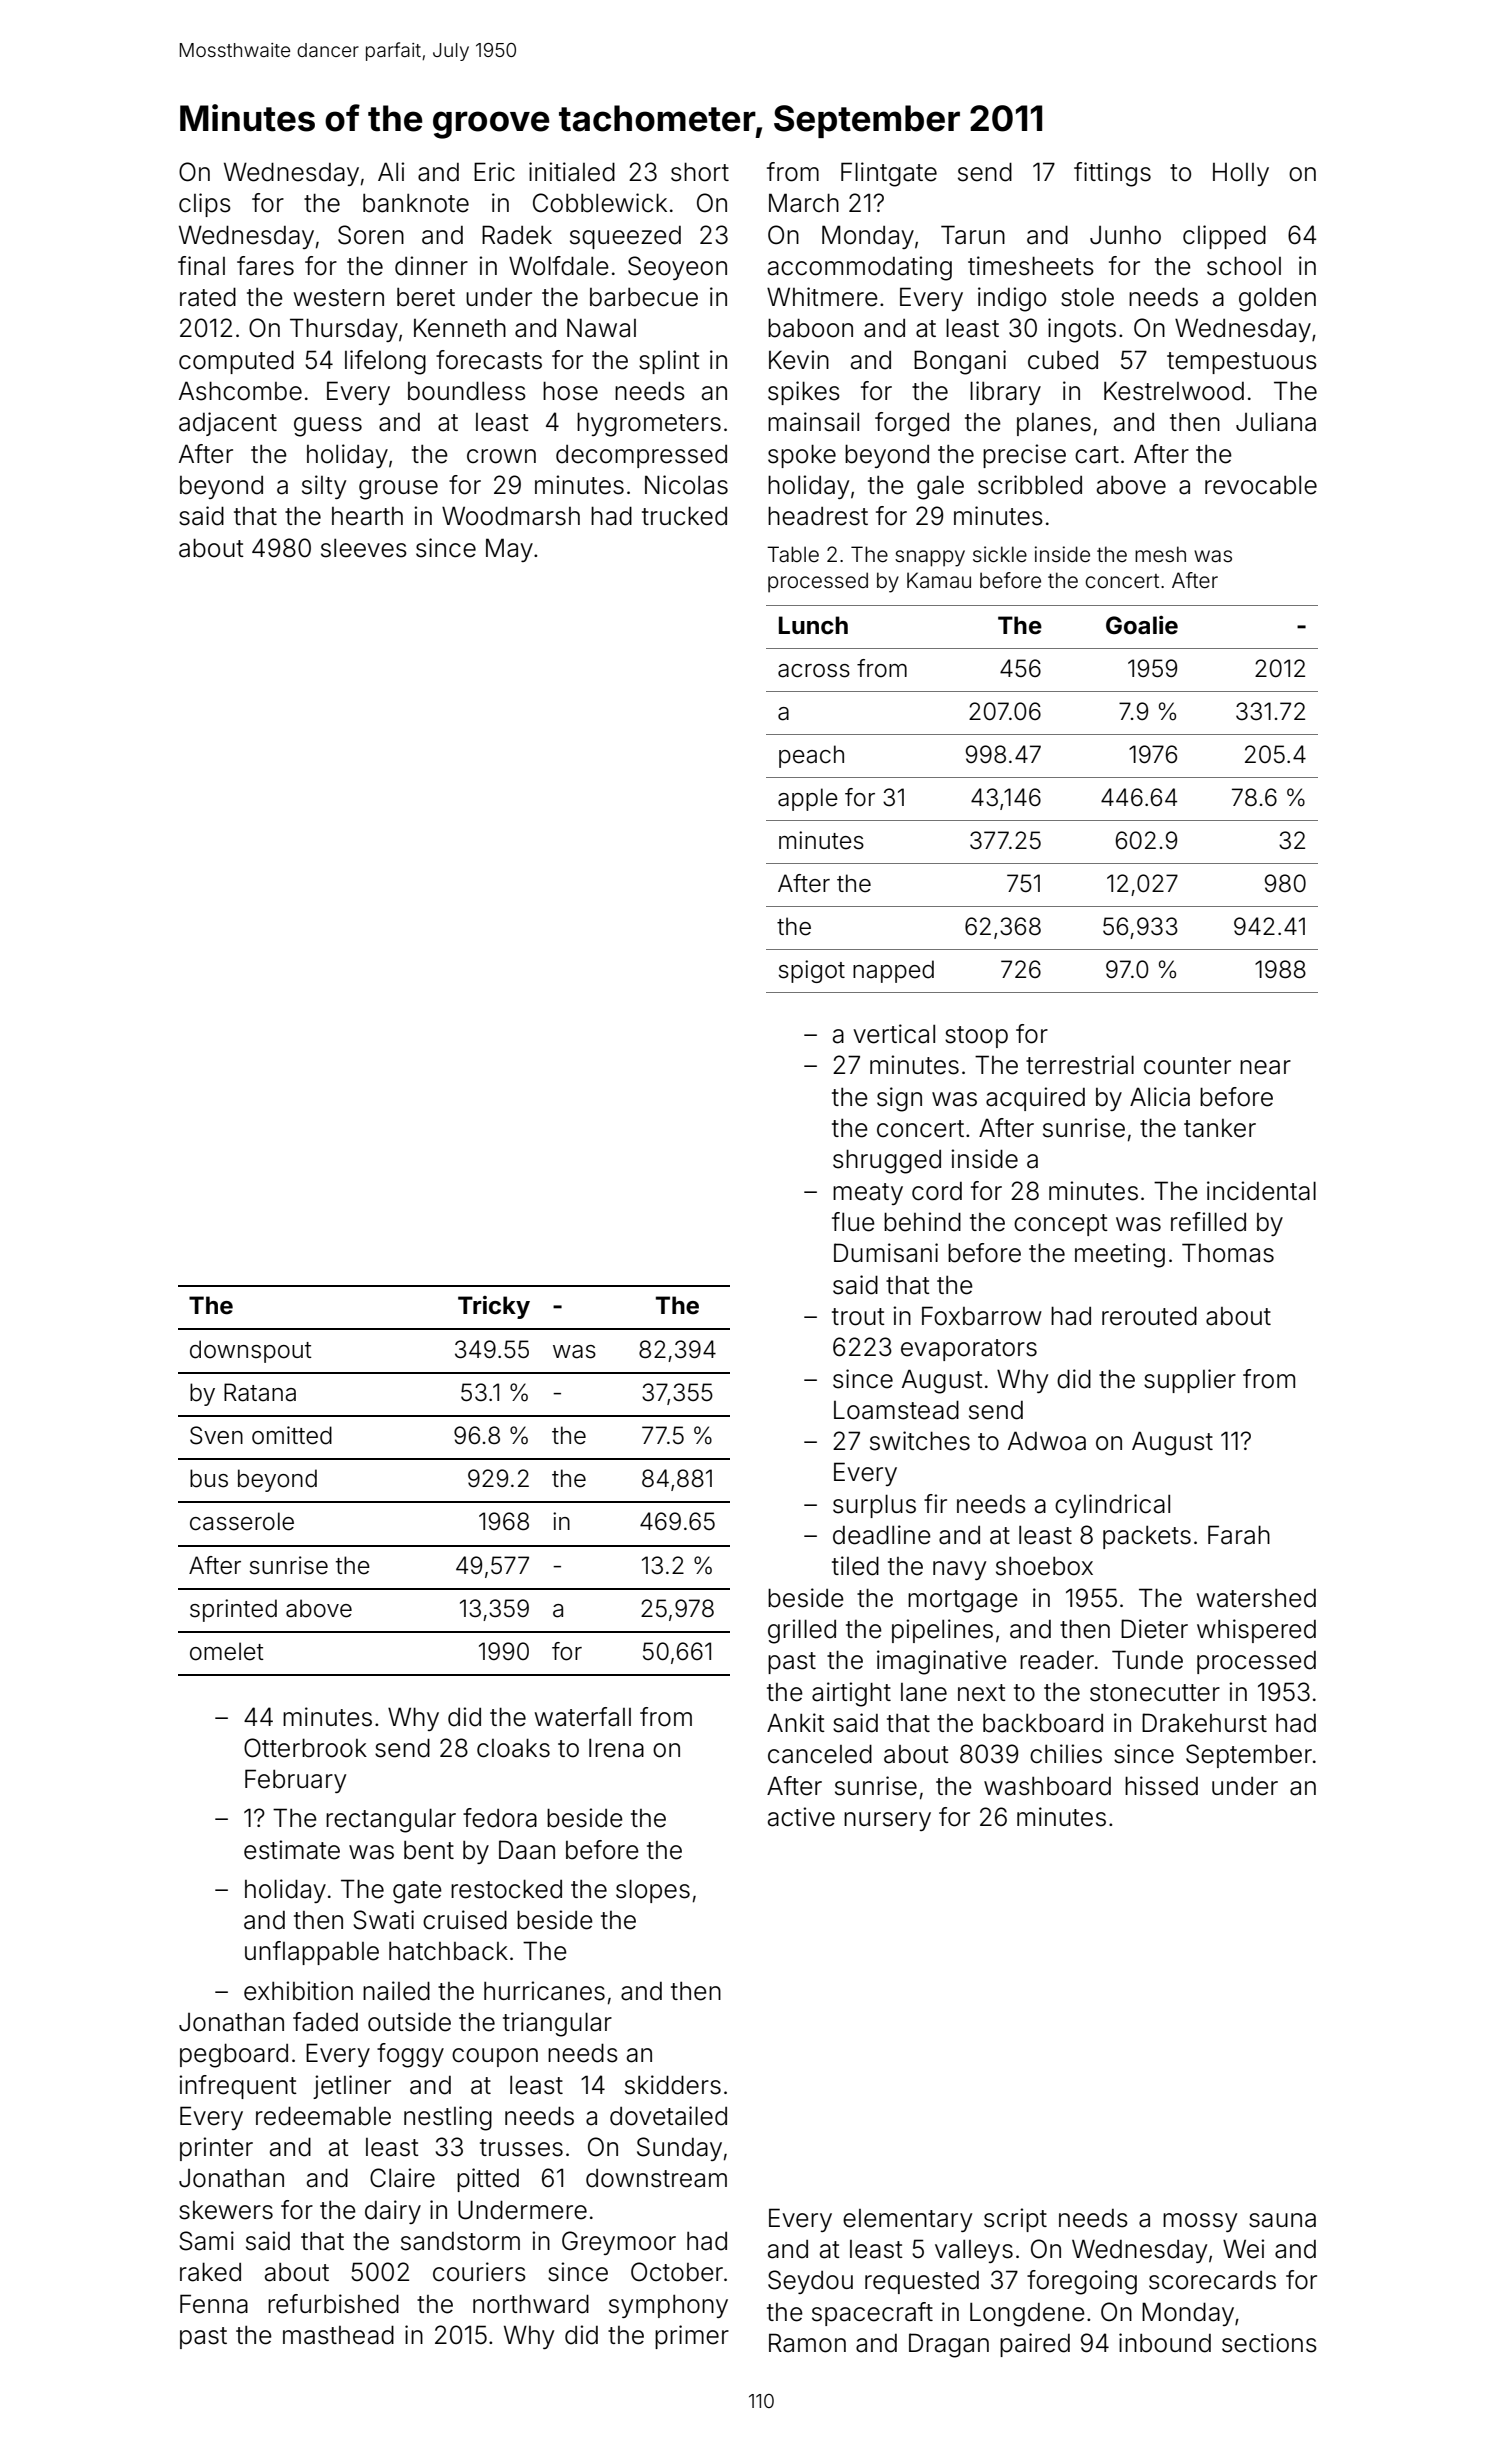  Describe the element at coordinates (544, 1991) in the screenshot. I see `hurricanes` at that location.
